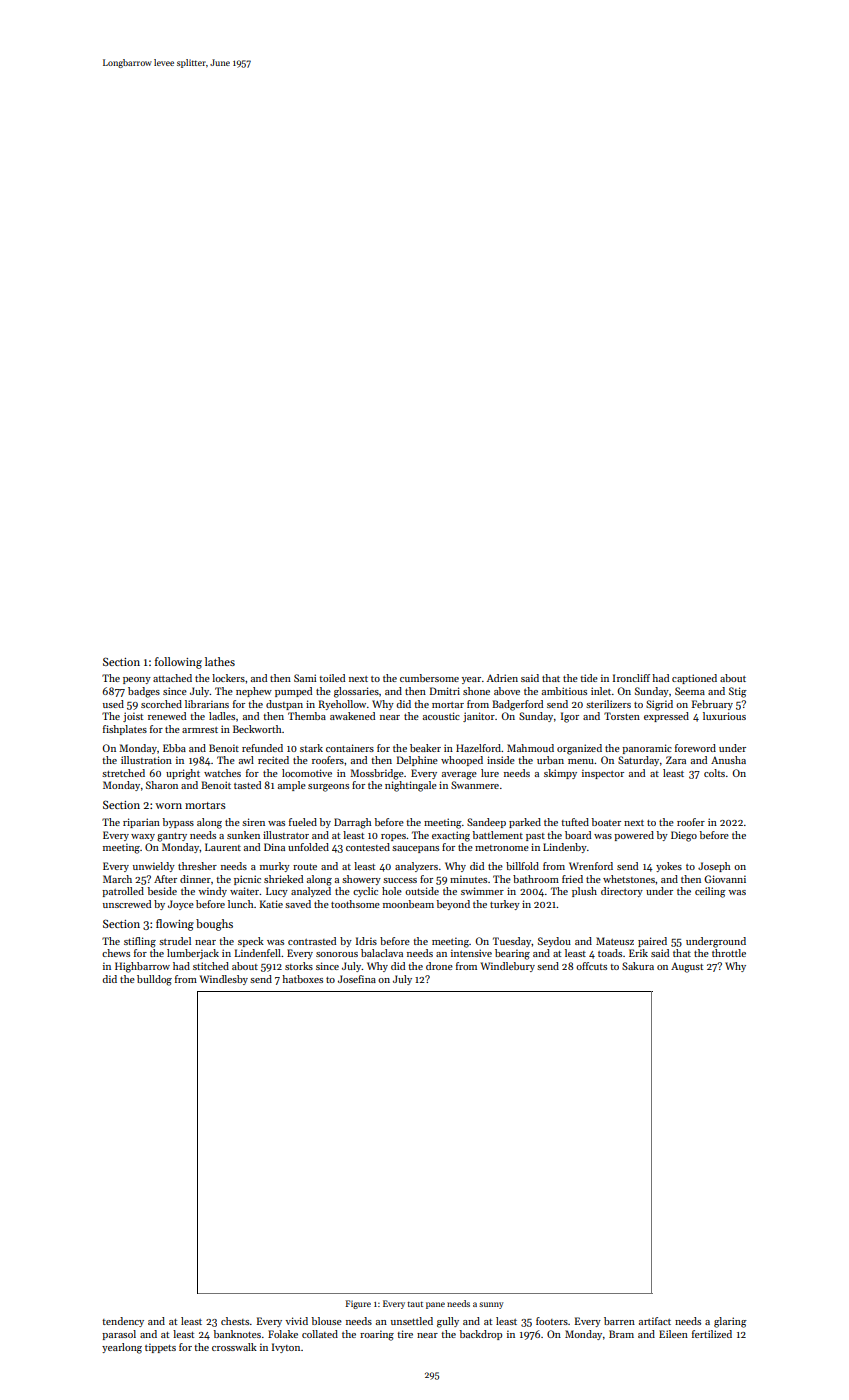  I want to click on backdrop, so click(481, 1335).
